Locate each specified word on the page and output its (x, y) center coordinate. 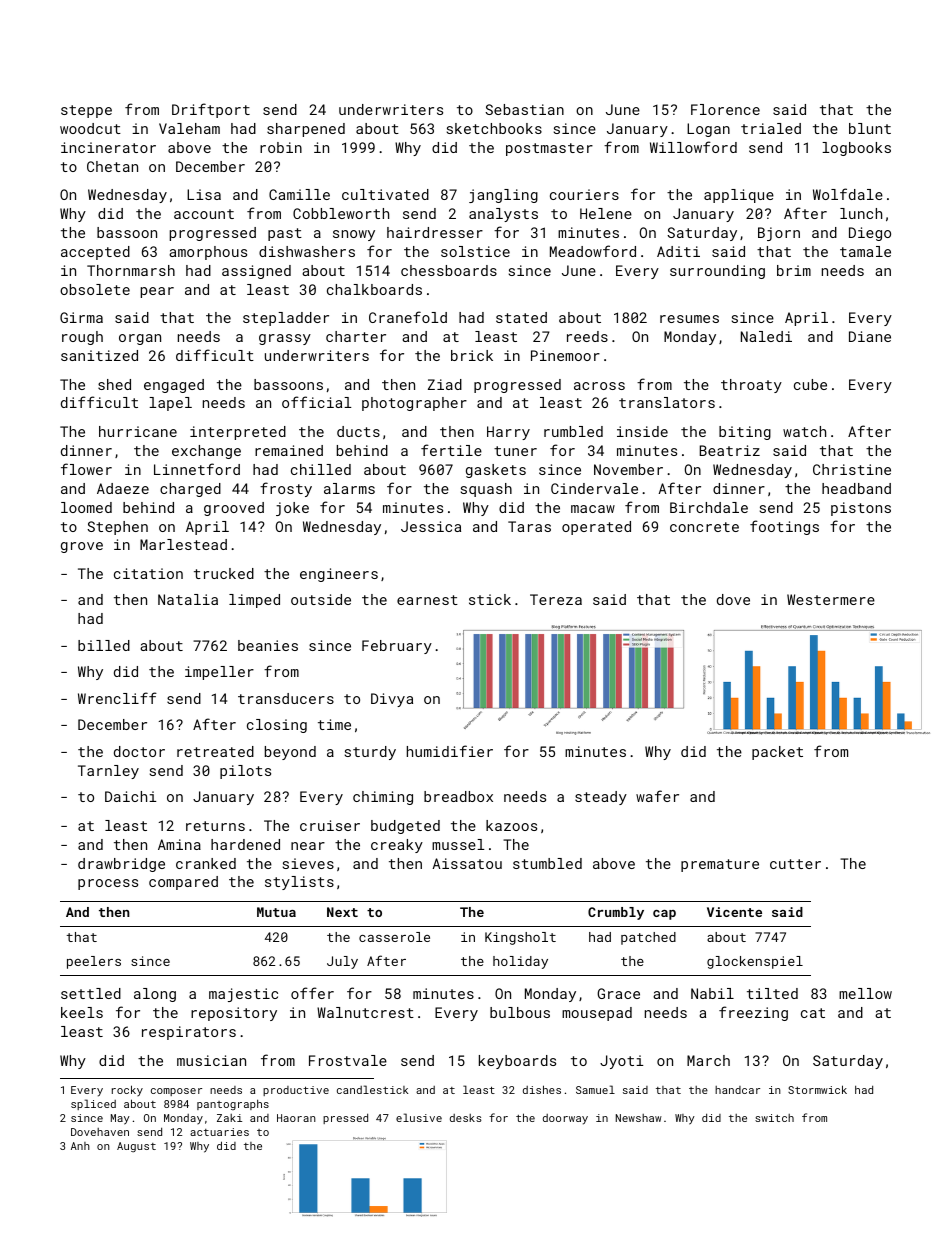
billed (104, 645)
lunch (861, 213)
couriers (584, 194)
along (155, 995)
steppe (86, 111)
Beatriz (730, 450)
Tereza (556, 599)
